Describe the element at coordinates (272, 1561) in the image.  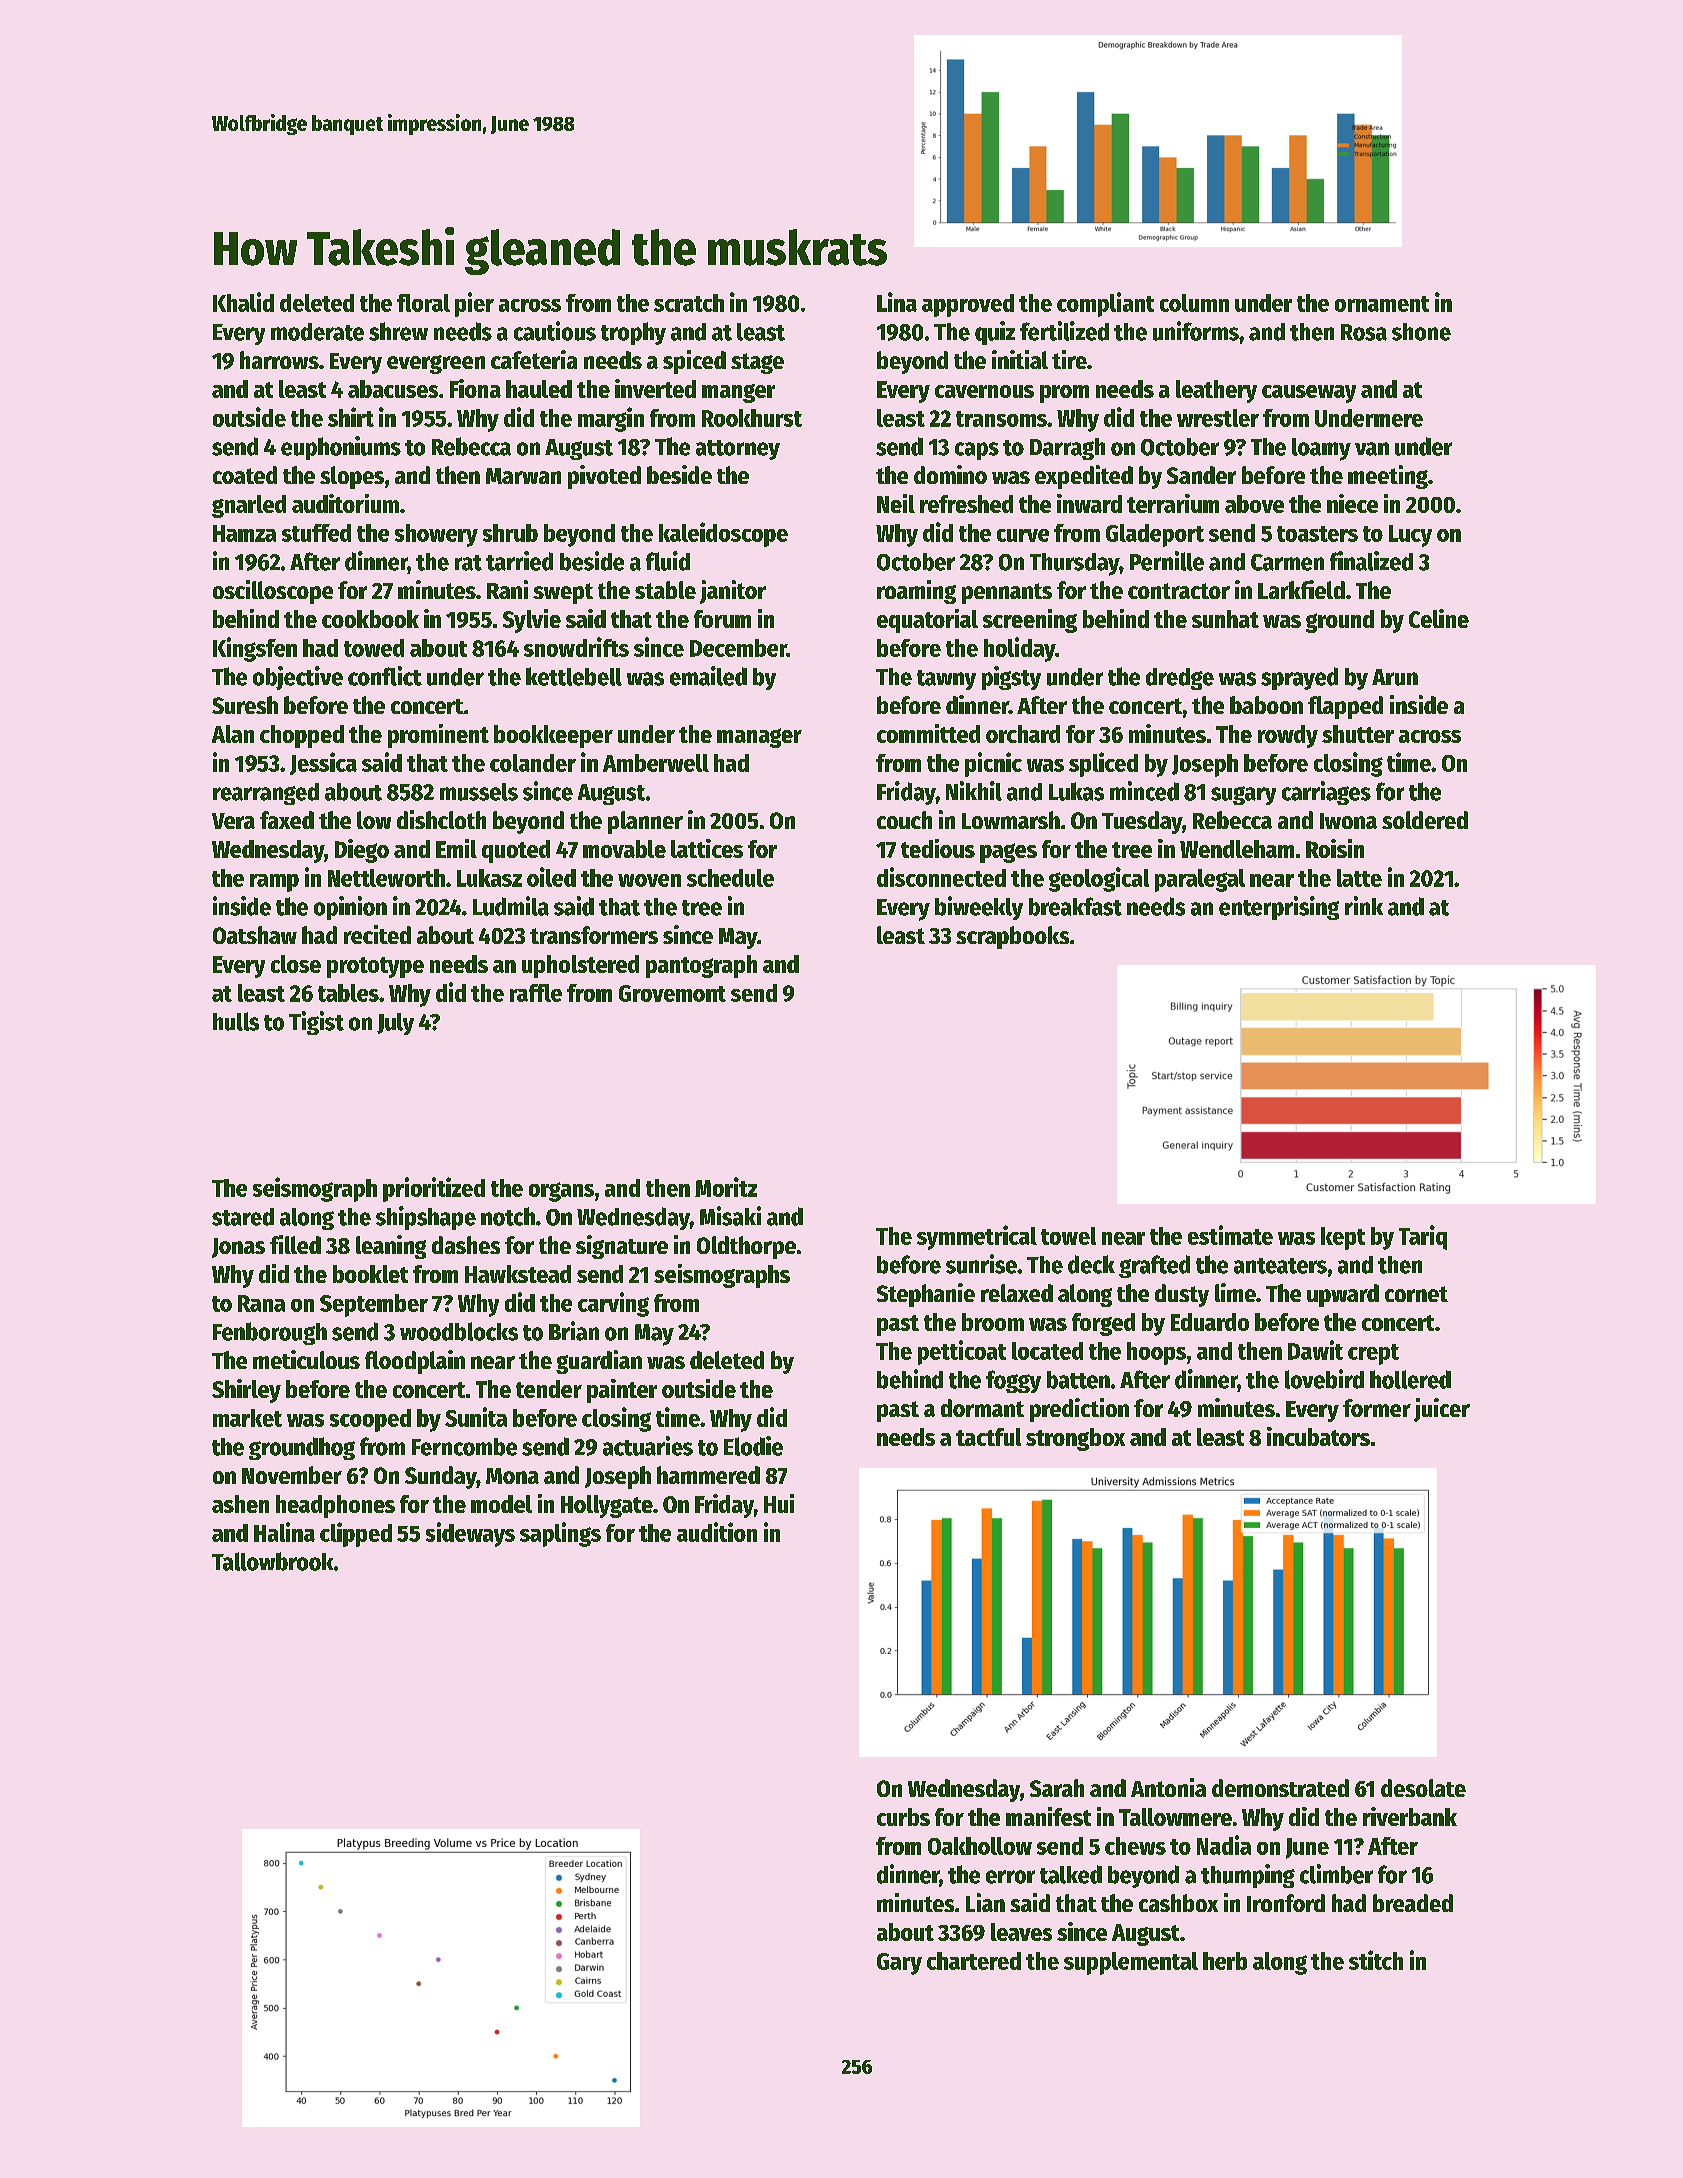
I see `Tallowbrook` at that location.
